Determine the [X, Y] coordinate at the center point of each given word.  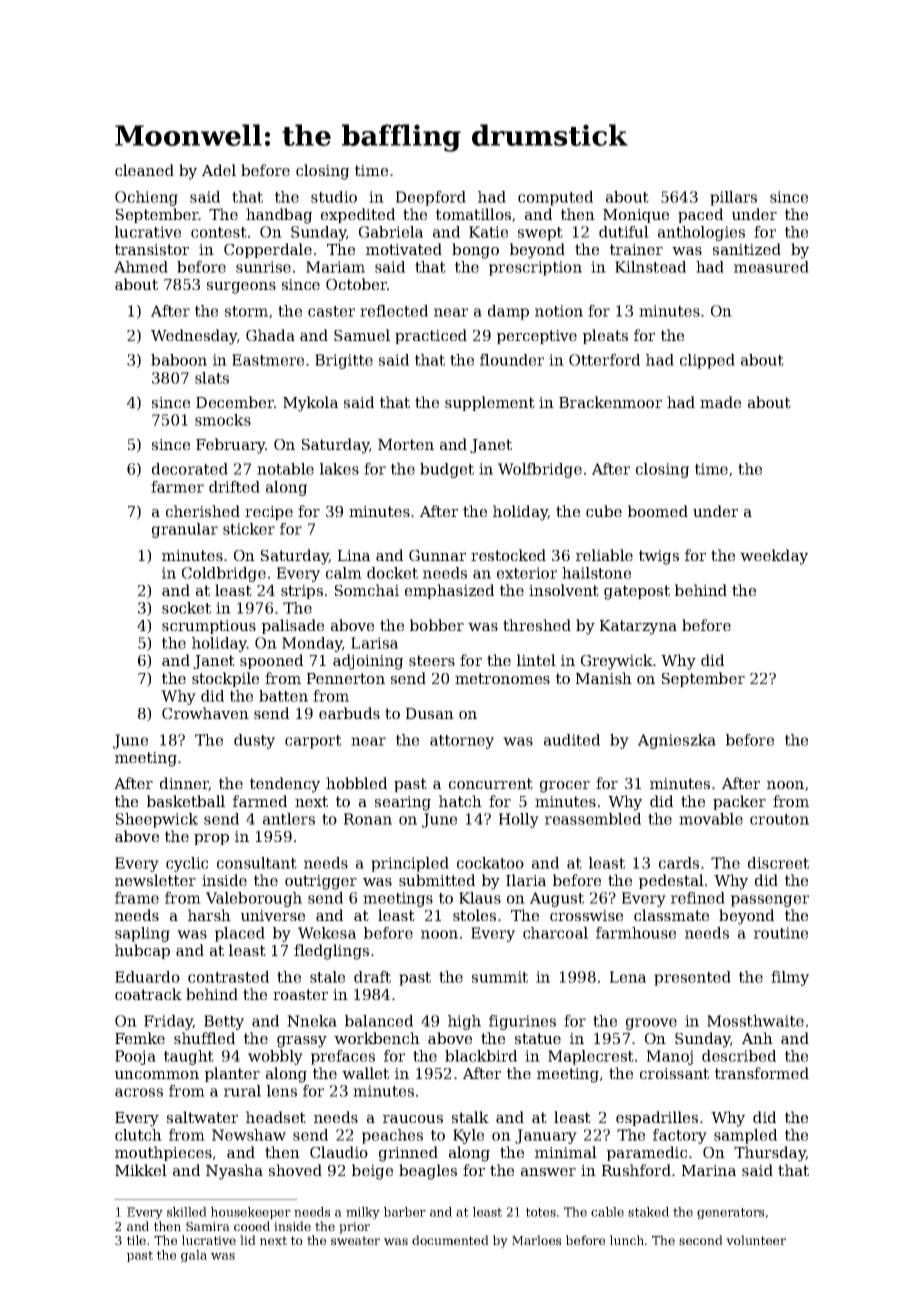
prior [354, 1228]
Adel [219, 170]
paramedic [647, 1153]
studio [334, 197]
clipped [707, 361]
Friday [168, 1022]
